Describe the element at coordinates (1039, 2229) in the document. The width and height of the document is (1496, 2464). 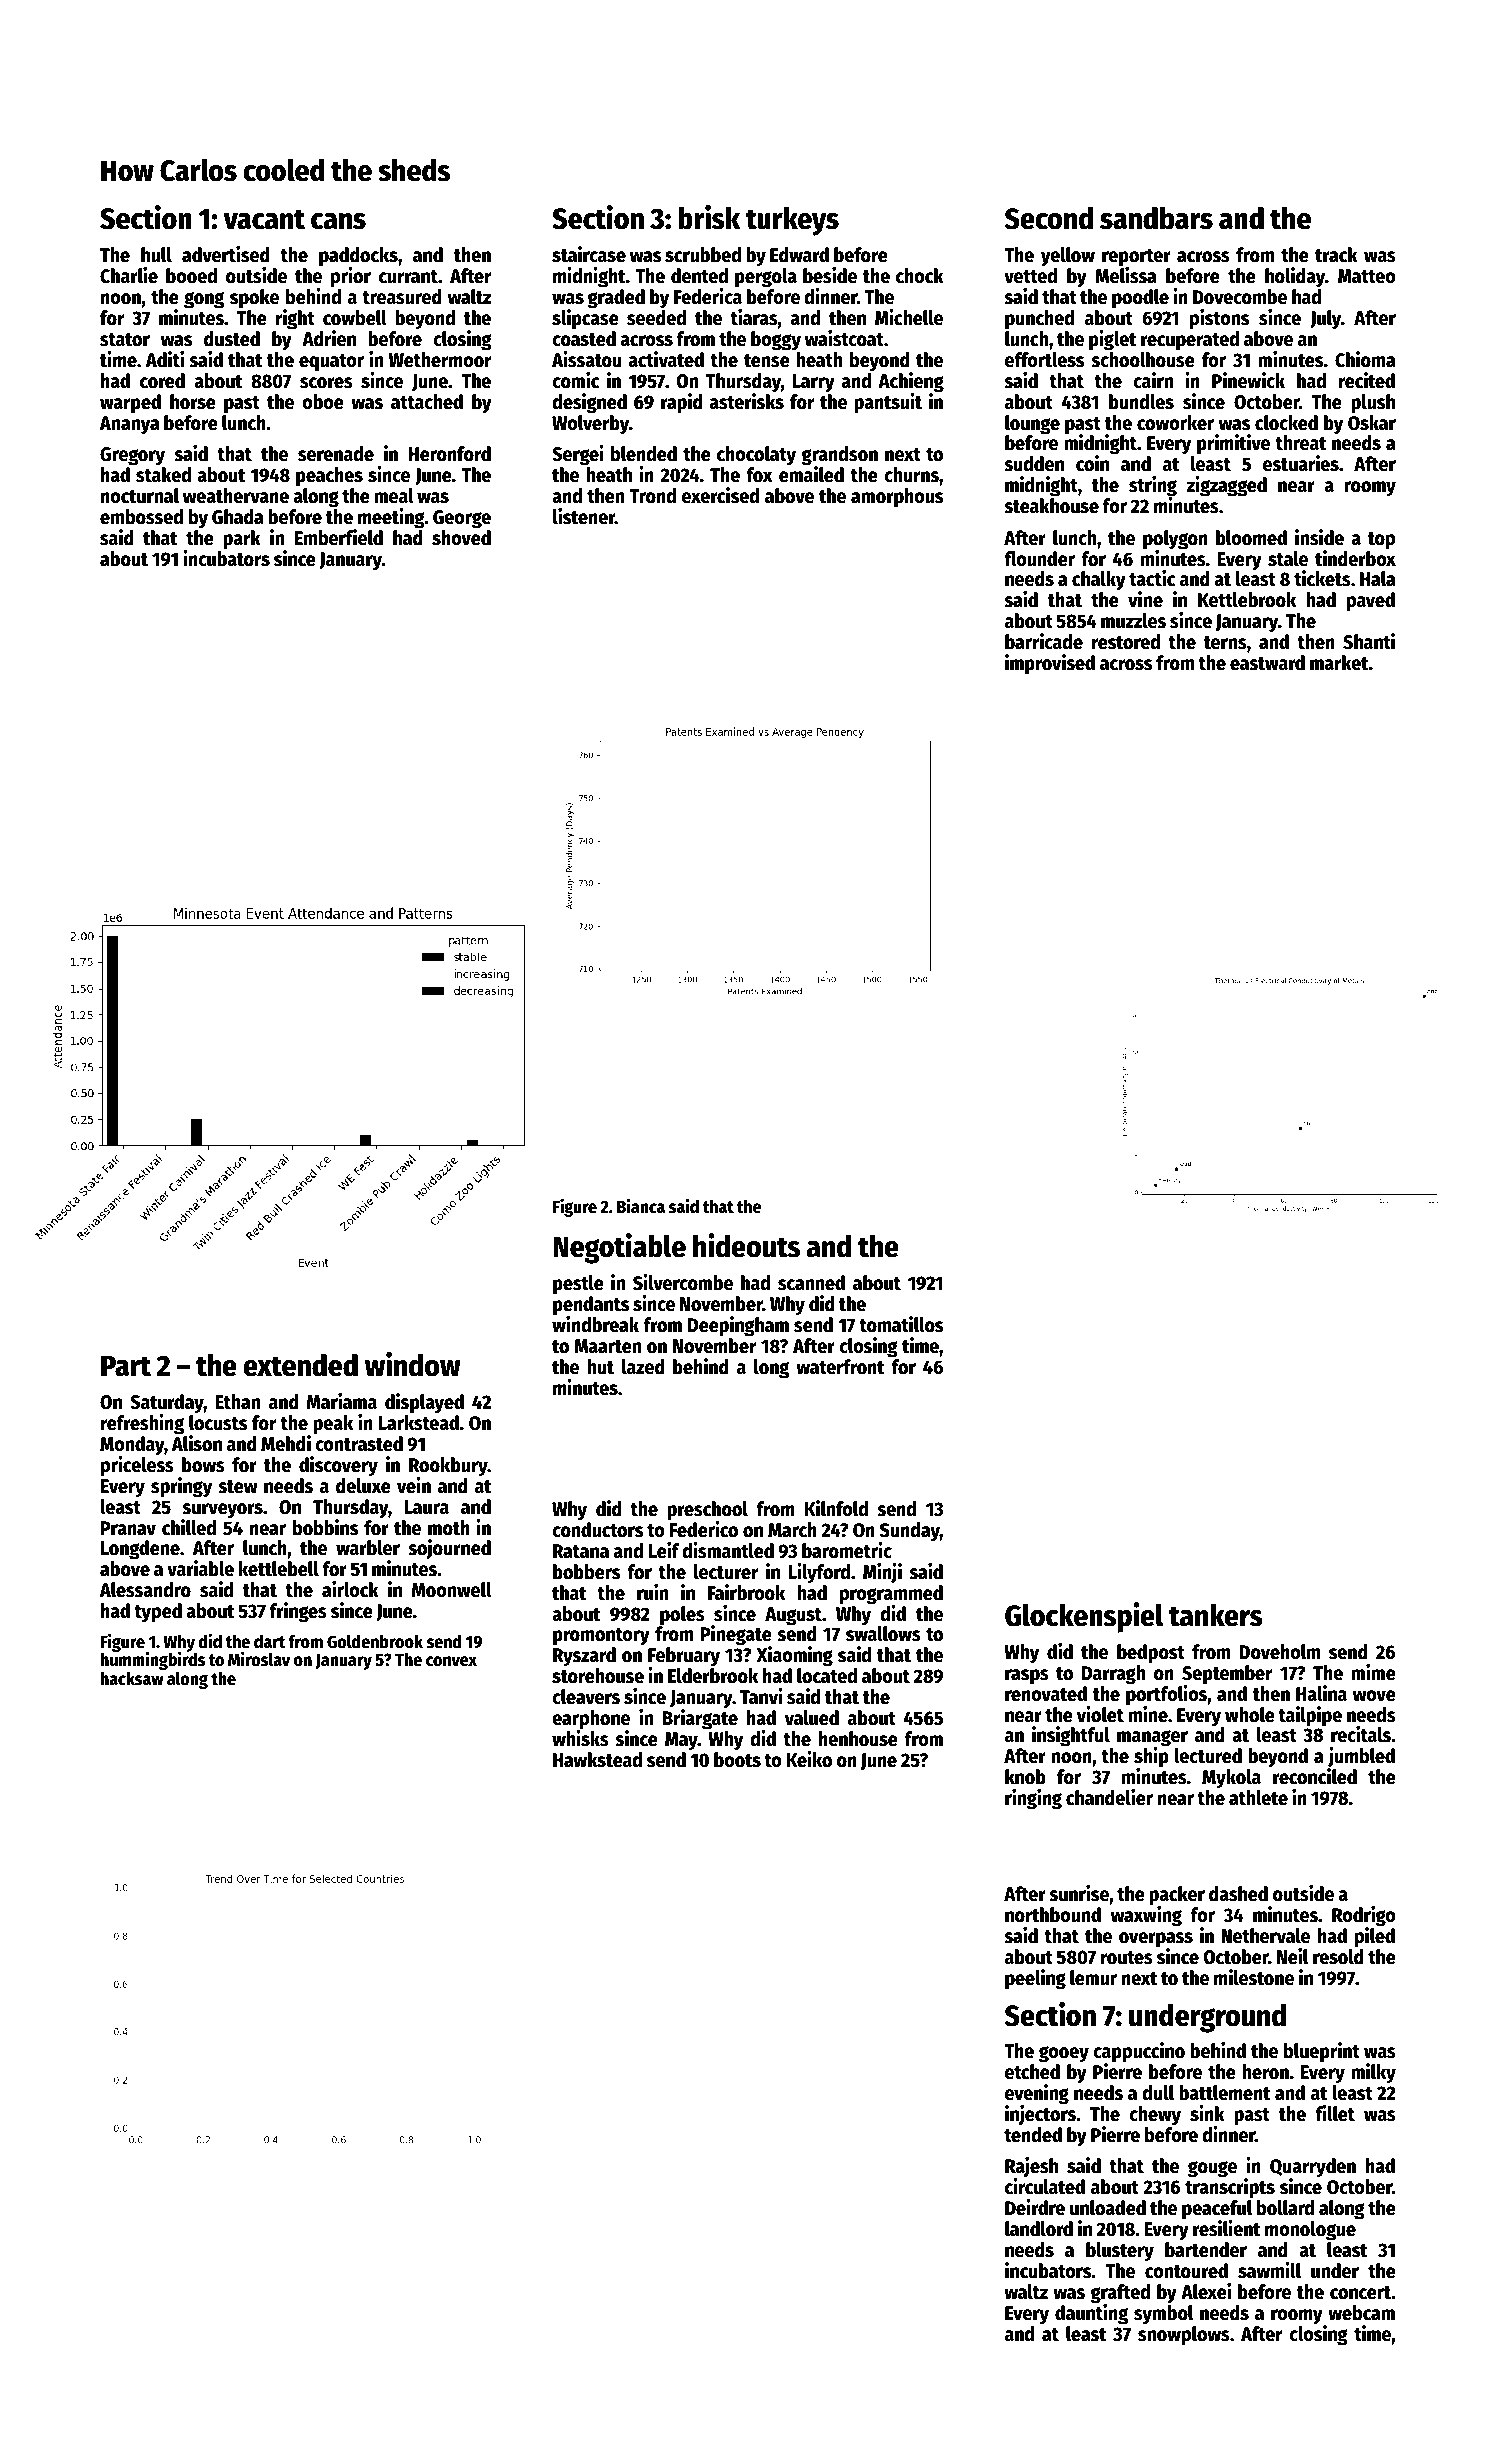
I see `landlord` at that location.
